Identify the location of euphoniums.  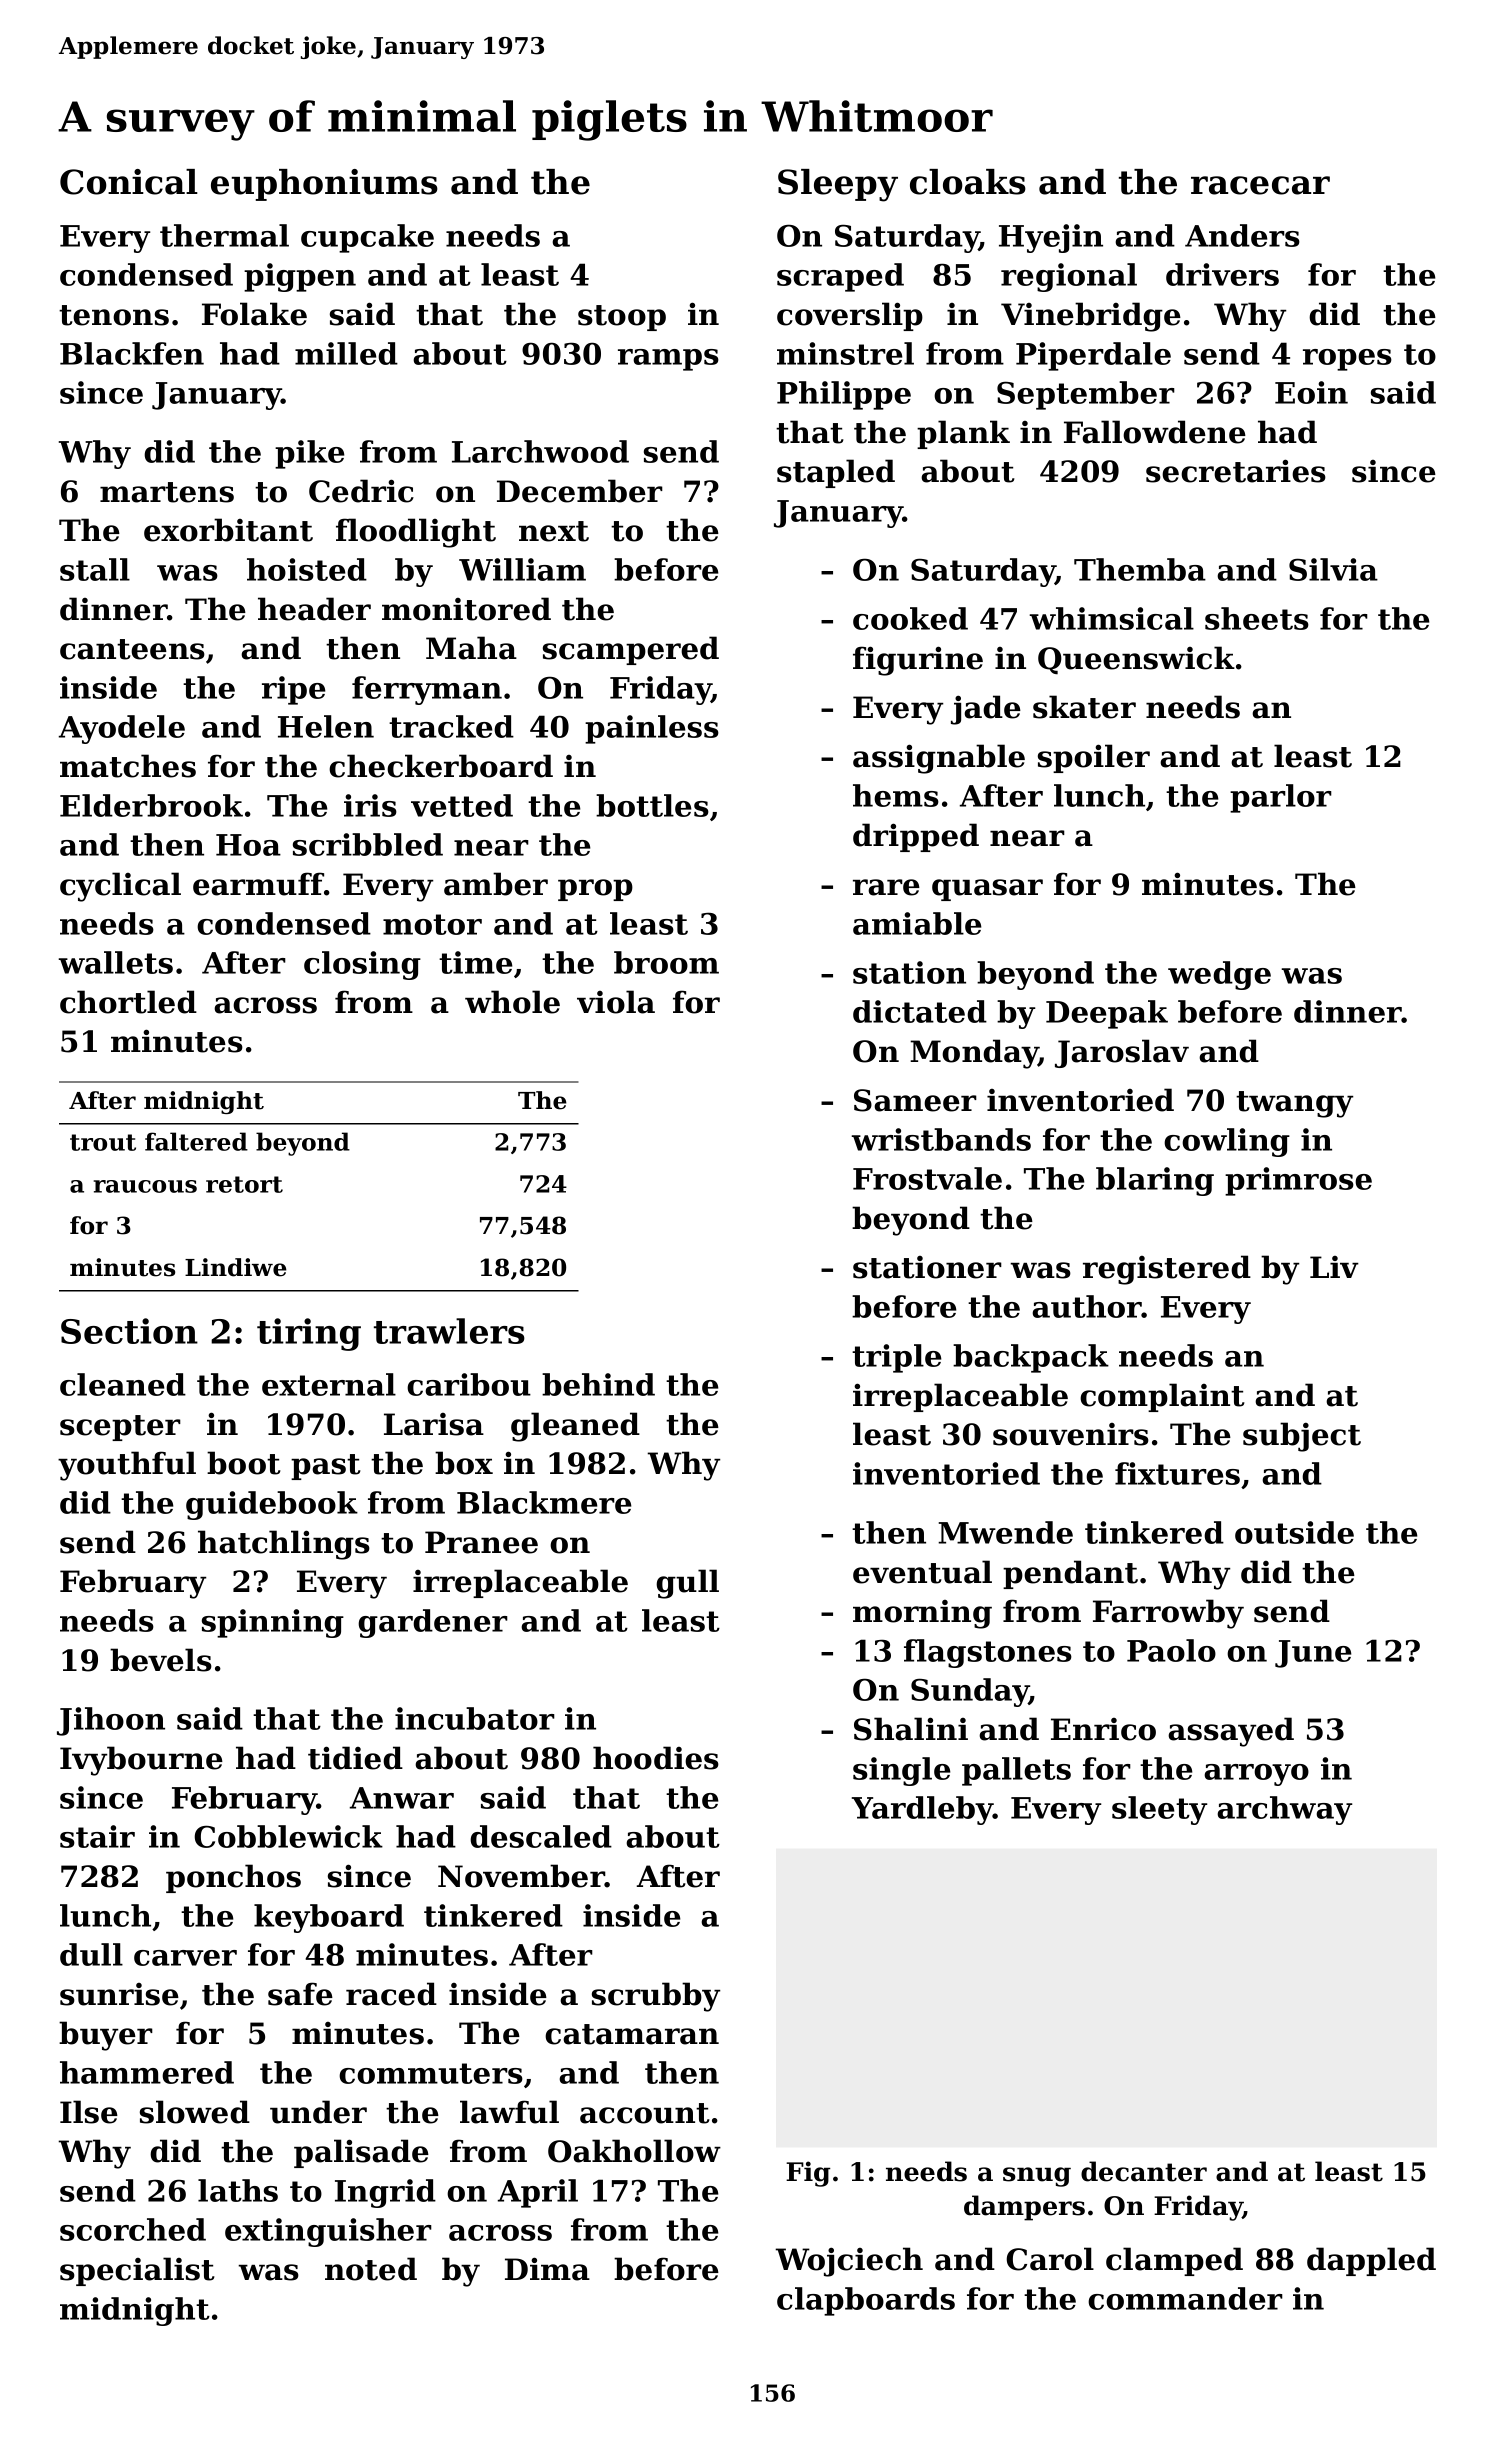
(324, 185).
